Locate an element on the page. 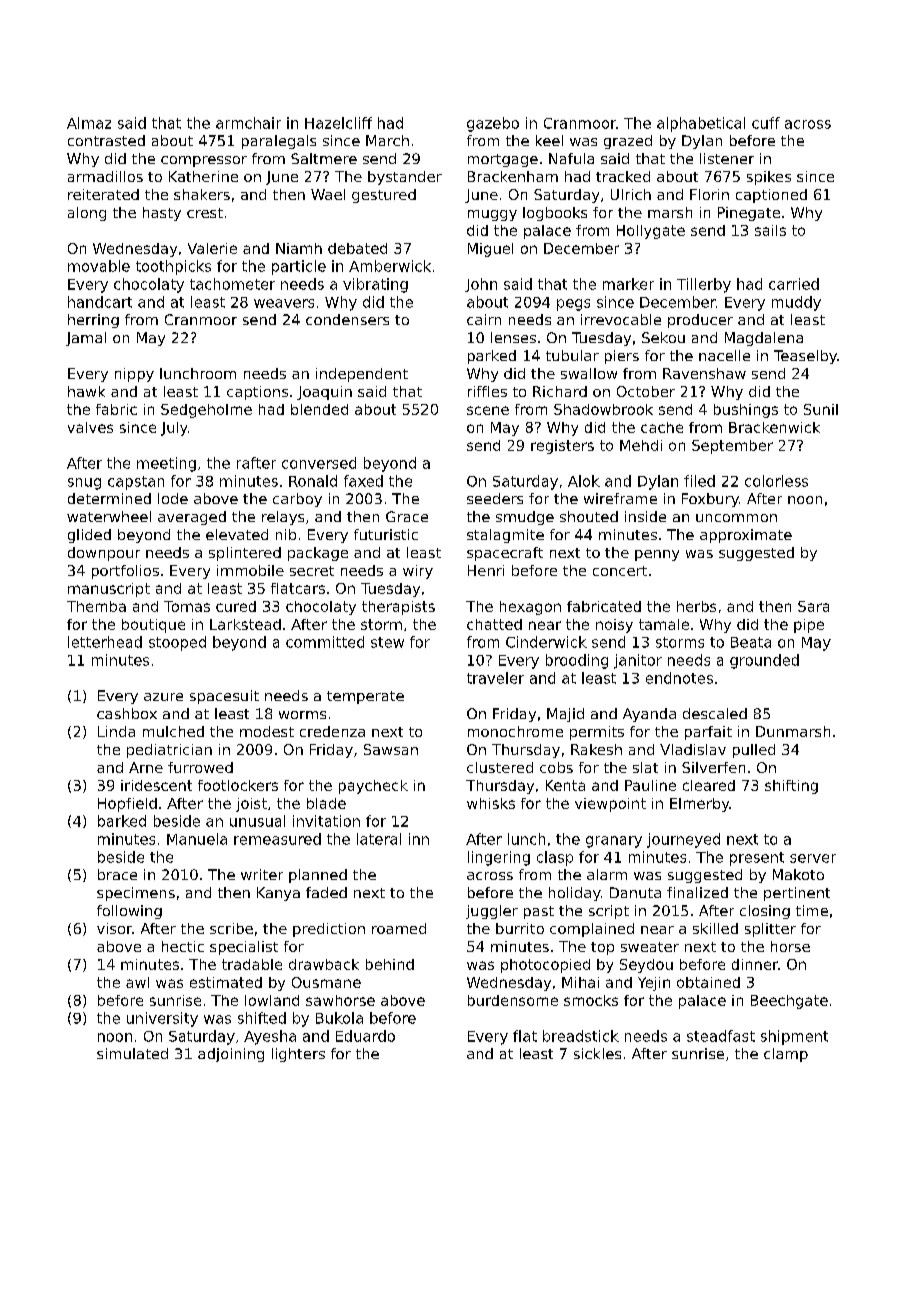  Beata is located at coordinates (751, 642).
